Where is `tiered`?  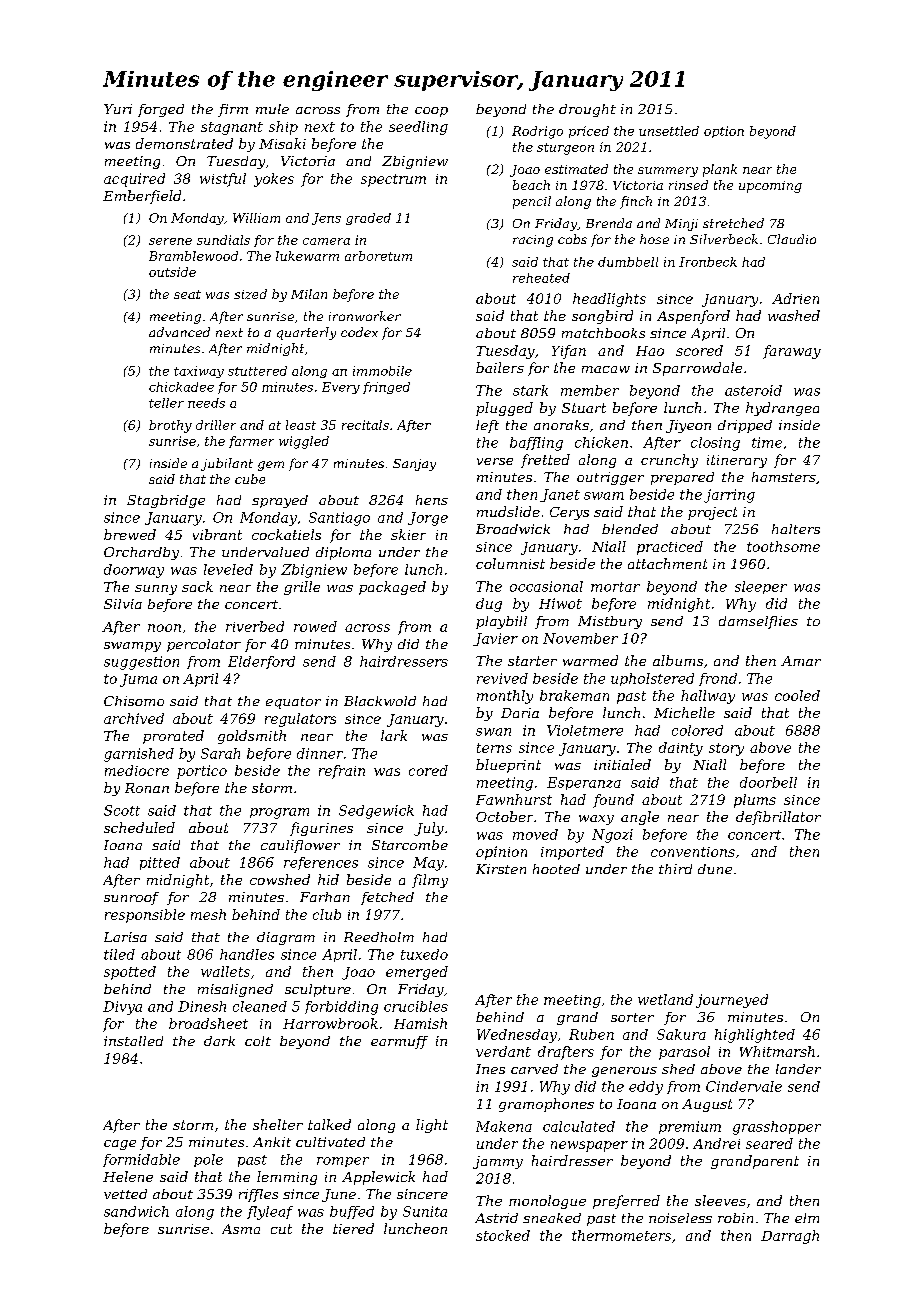
tiered is located at coordinates (353, 1228).
